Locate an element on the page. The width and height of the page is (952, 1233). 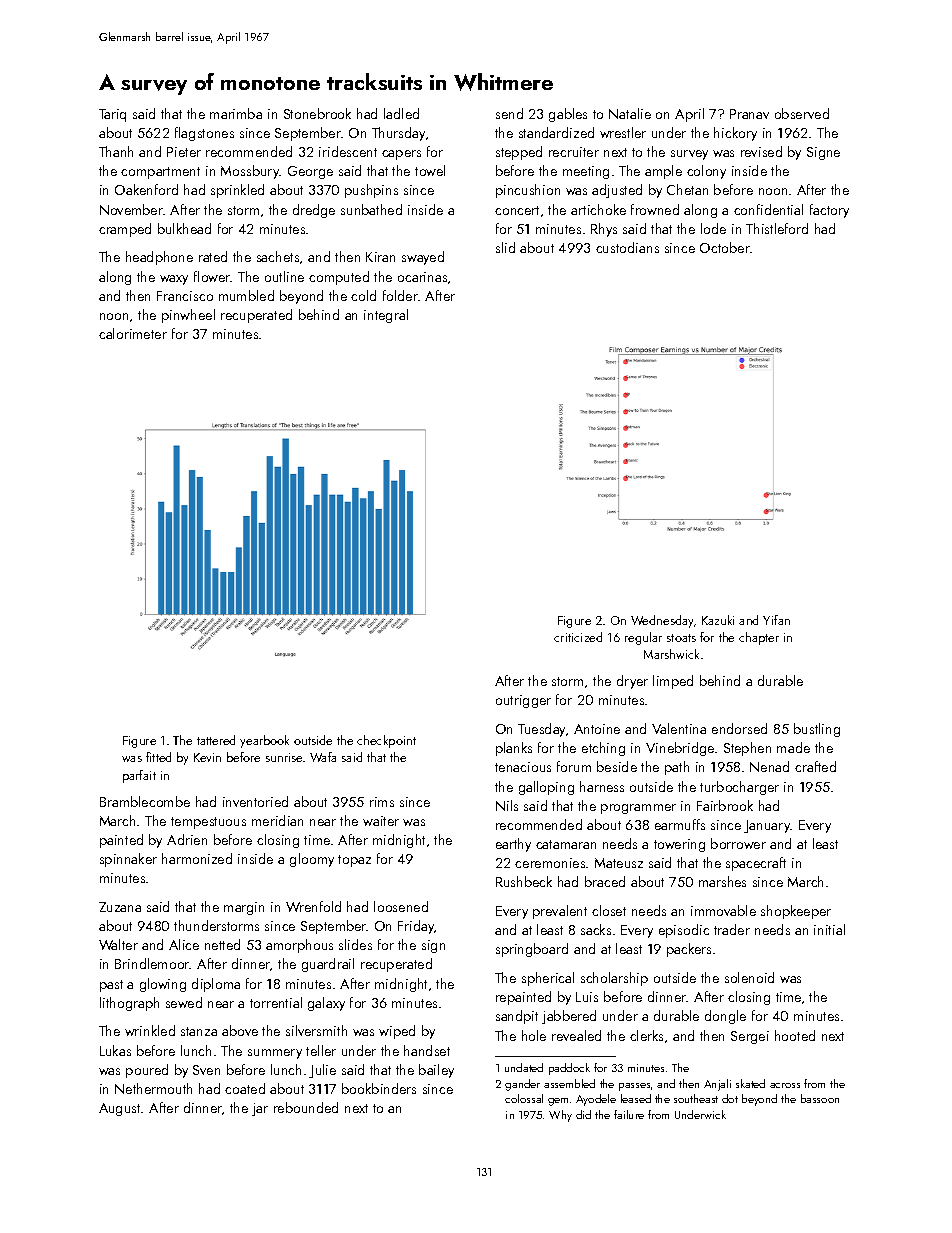
Nethermouth is located at coordinates (153, 1088).
